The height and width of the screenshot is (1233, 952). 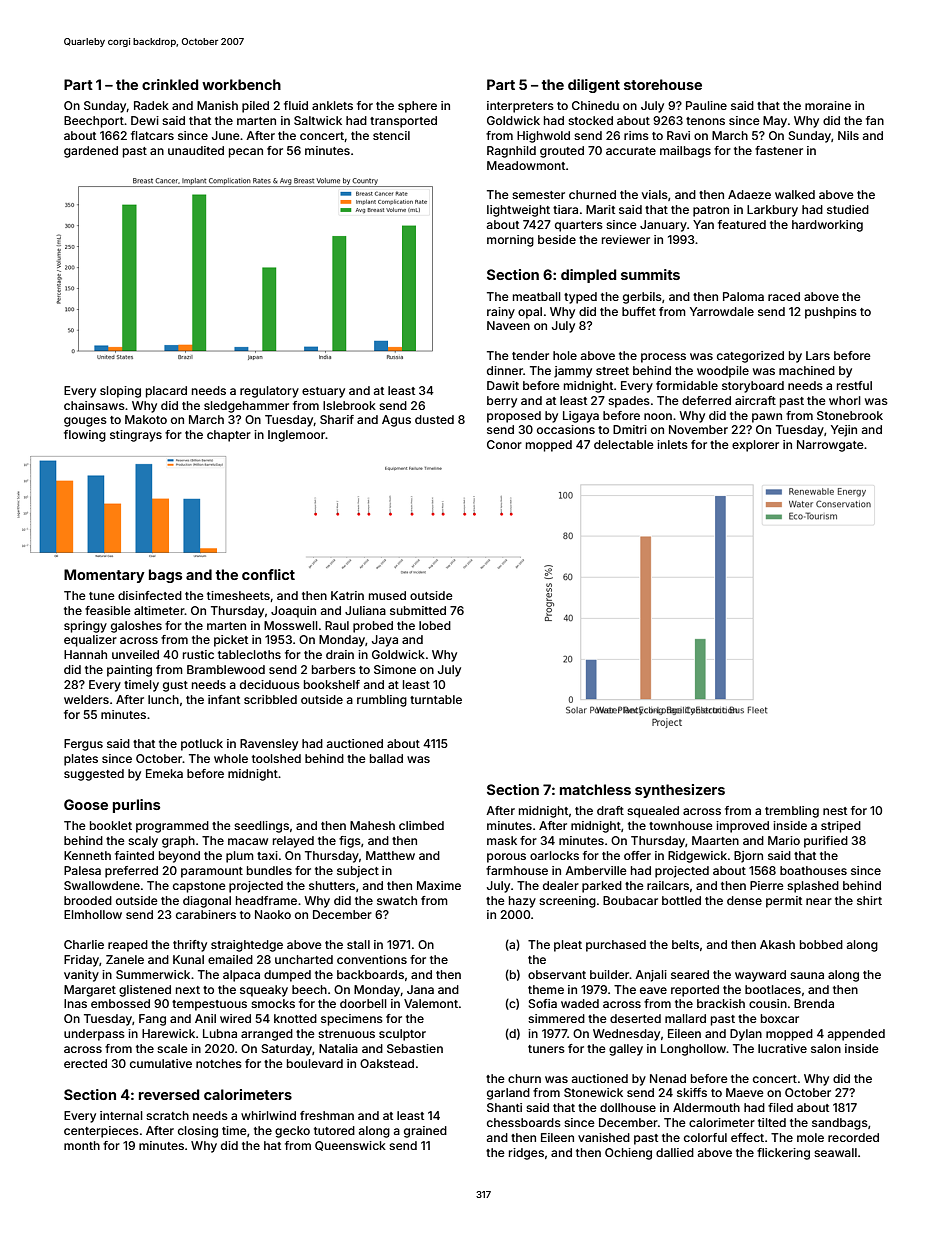 I want to click on Longhollow, so click(x=693, y=1050).
